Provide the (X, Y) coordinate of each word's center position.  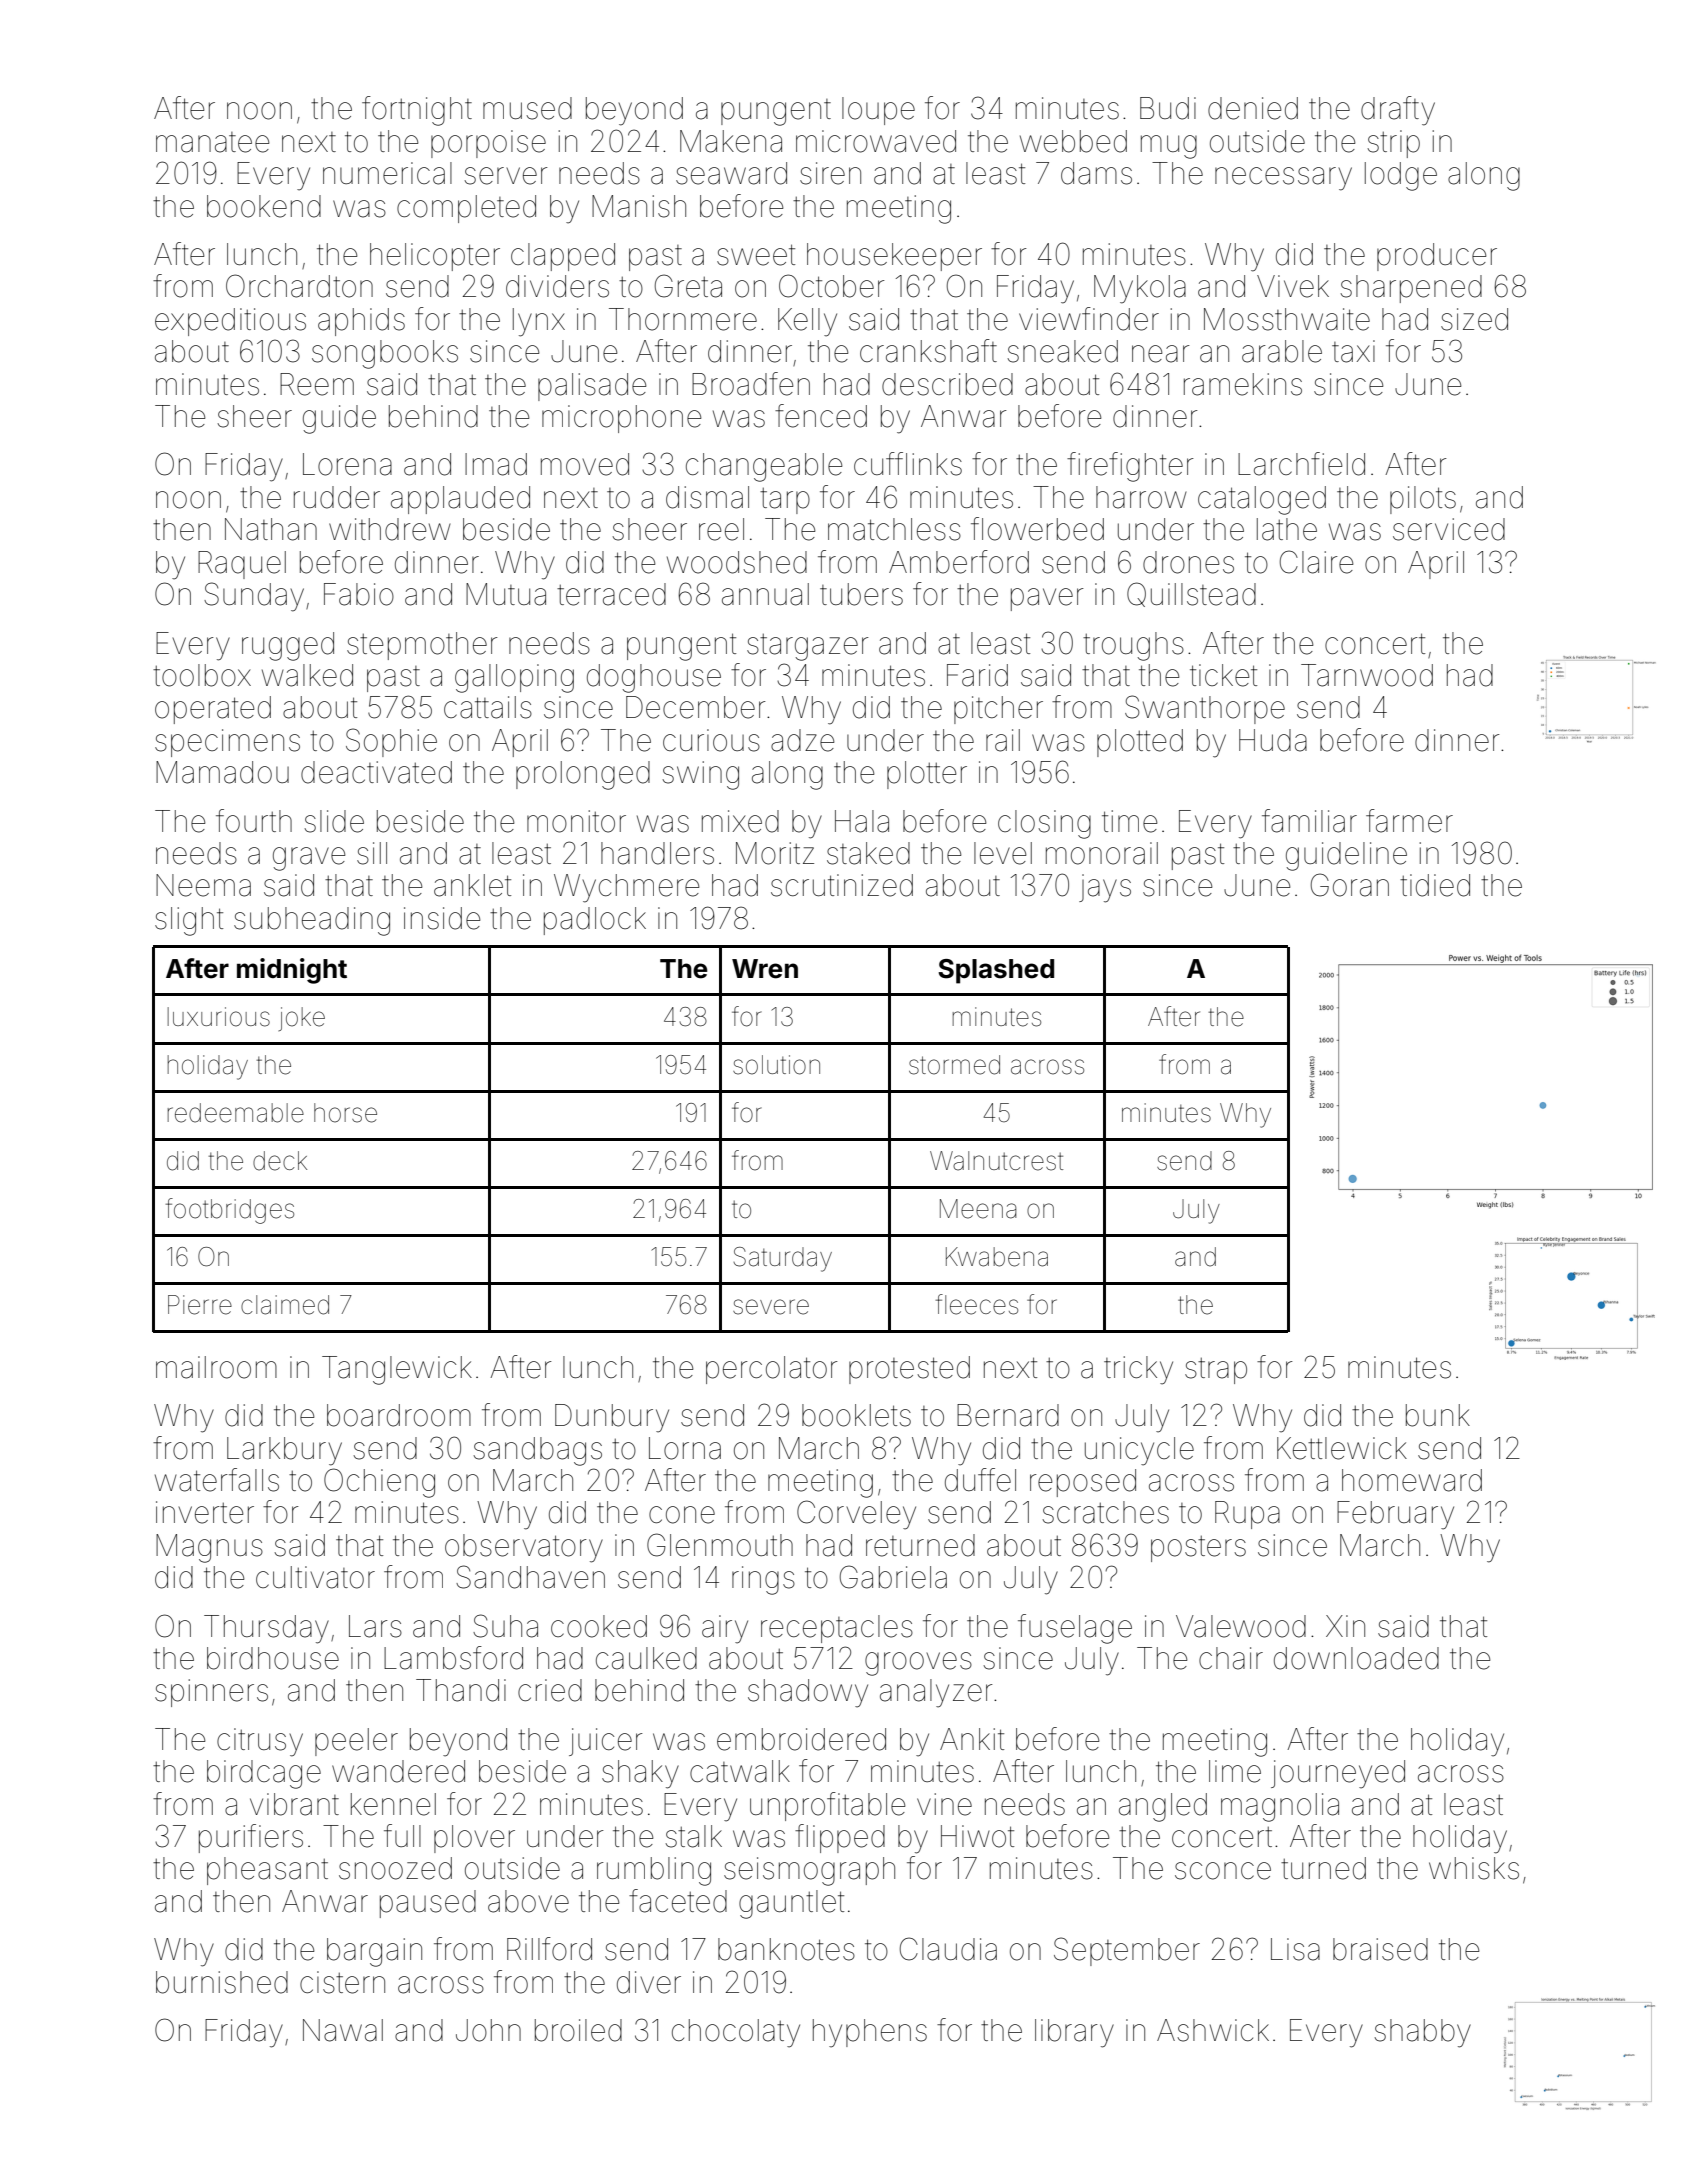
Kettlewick (1342, 1448)
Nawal (343, 2030)
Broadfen (751, 384)
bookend (264, 206)
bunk (1438, 1415)
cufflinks (908, 464)
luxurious (219, 1017)
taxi (1353, 351)
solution (776, 1065)
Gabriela (893, 1577)
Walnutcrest (996, 1161)
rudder (337, 497)
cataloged (1262, 500)
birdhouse (273, 1658)
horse (345, 1113)
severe (771, 1307)
